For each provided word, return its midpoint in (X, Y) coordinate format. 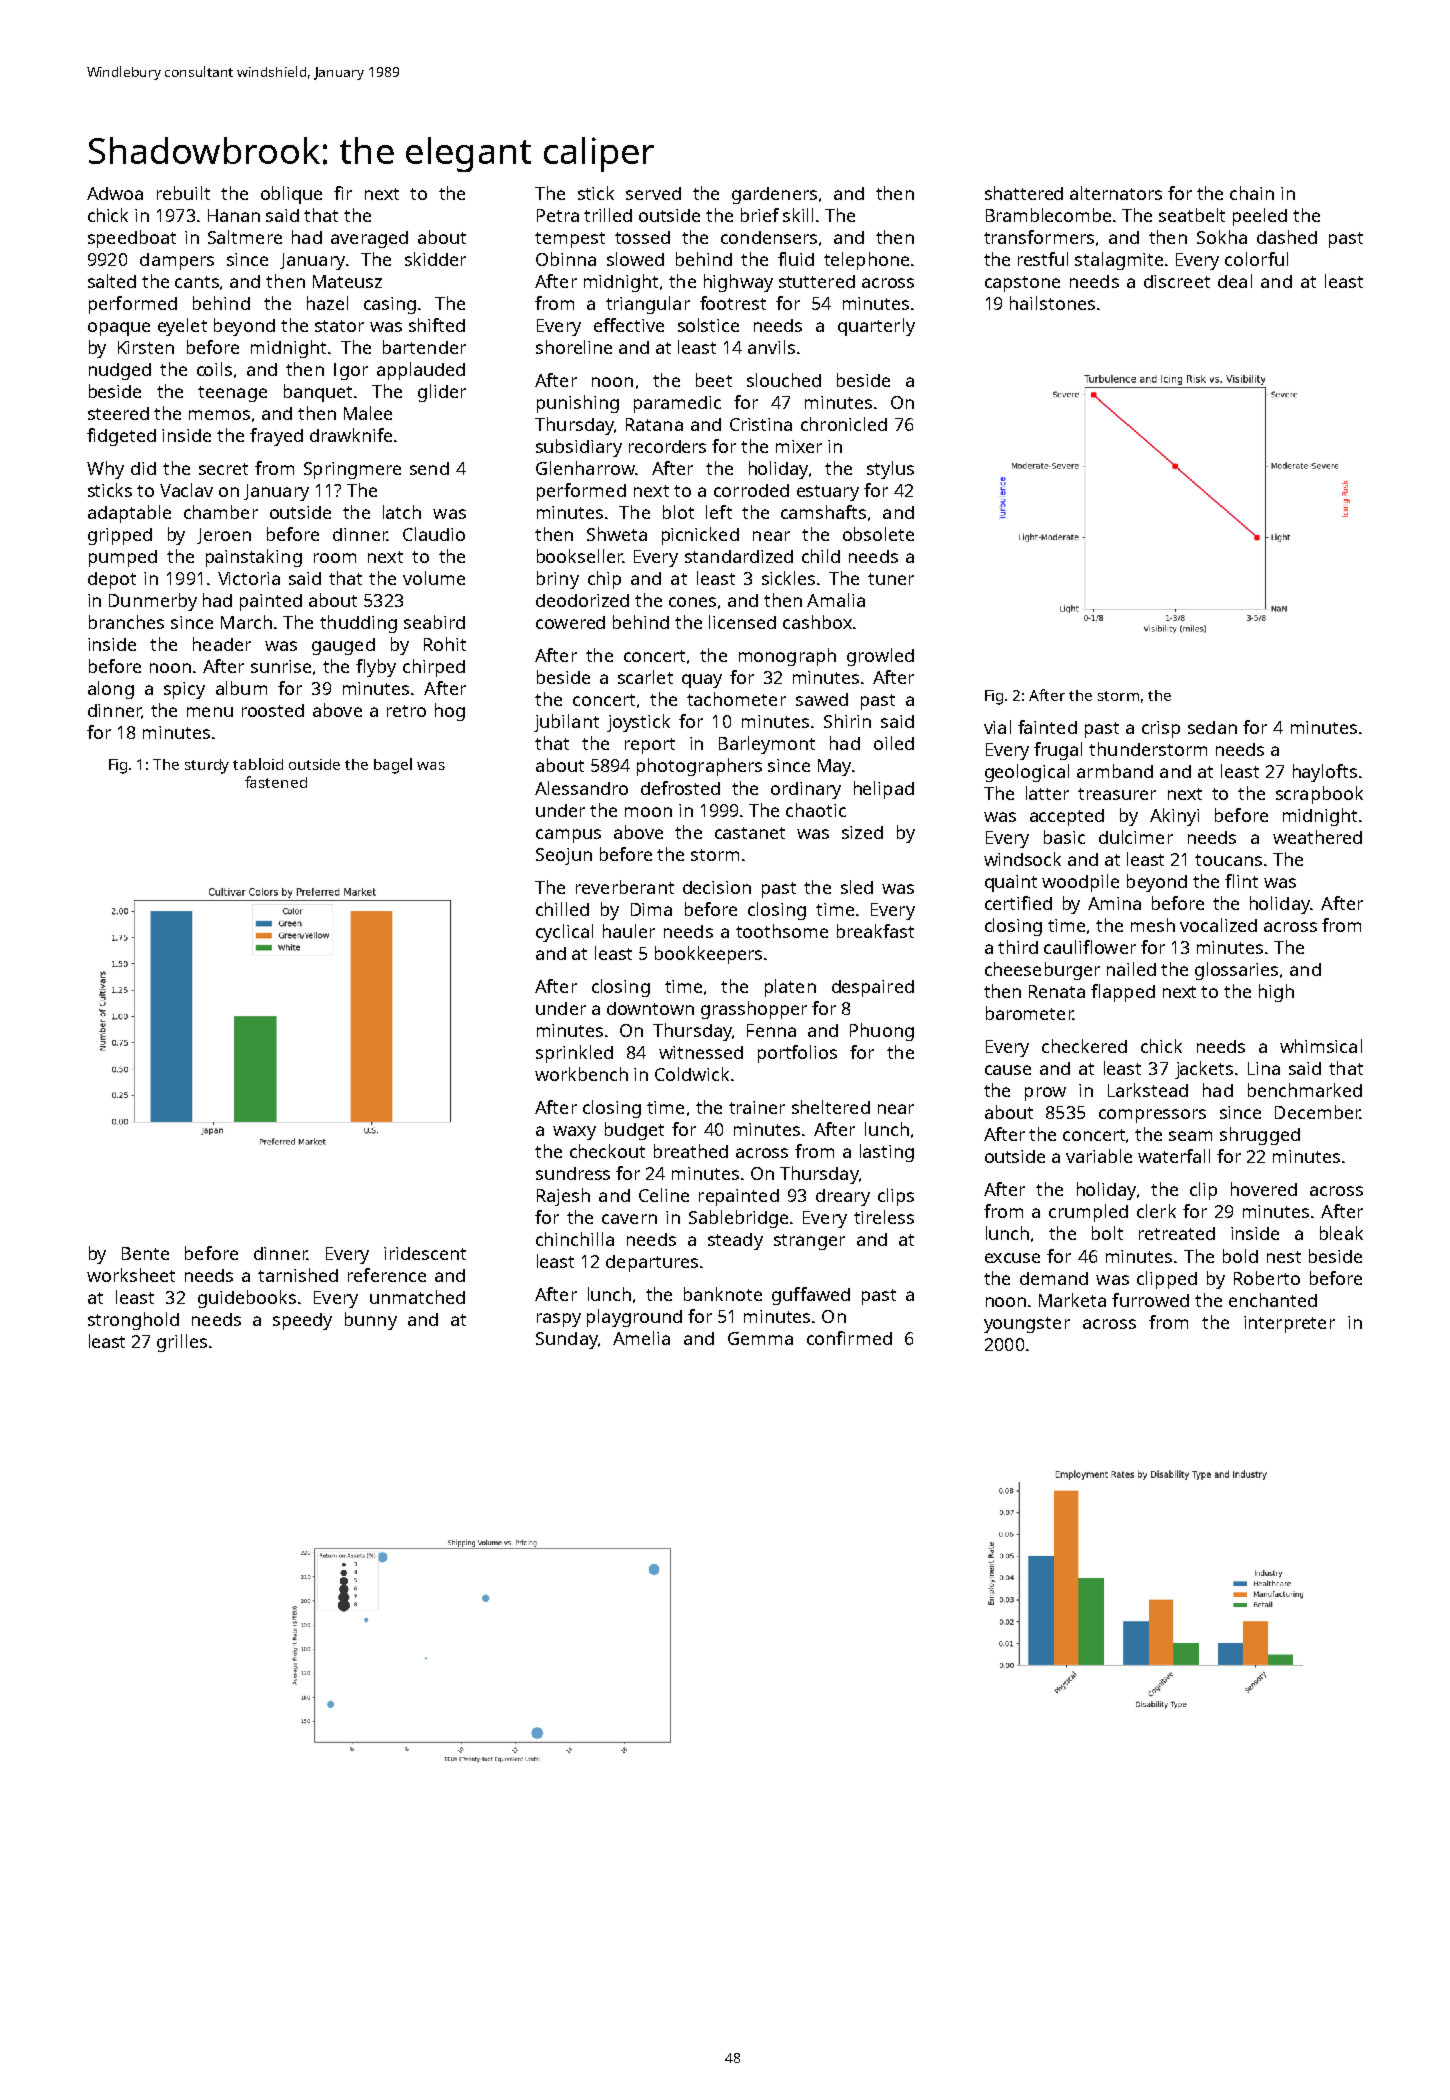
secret (223, 469)
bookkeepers (708, 955)
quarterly (876, 327)
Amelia (641, 1338)
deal (1235, 281)
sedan (1212, 727)
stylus (890, 470)
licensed (742, 622)
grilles (182, 1343)
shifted (437, 325)
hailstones (1052, 303)
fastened (276, 782)
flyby (376, 668)
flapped (1123, 993)
